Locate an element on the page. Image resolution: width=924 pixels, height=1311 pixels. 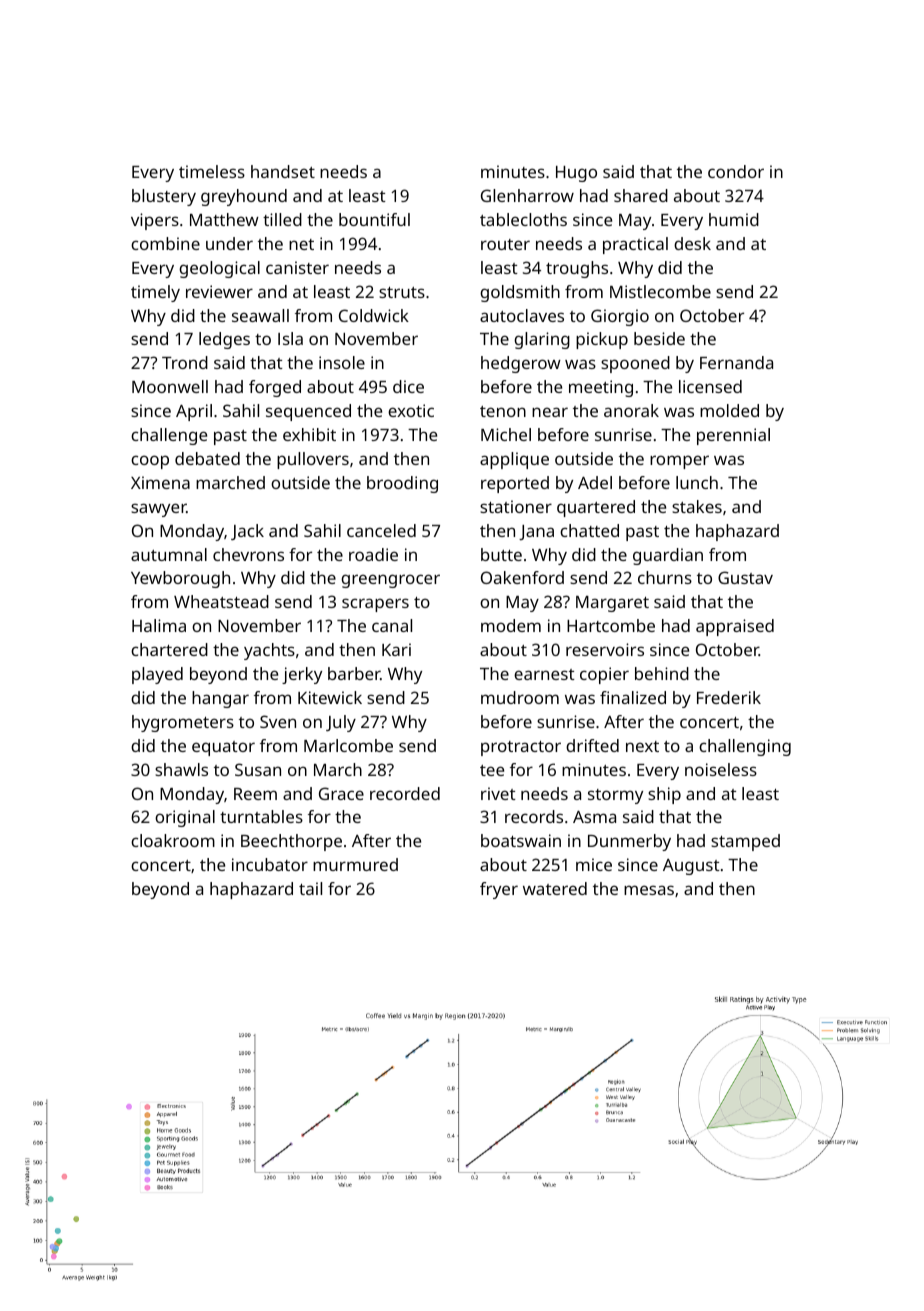
Adel is located at coordinates (595, 482).
